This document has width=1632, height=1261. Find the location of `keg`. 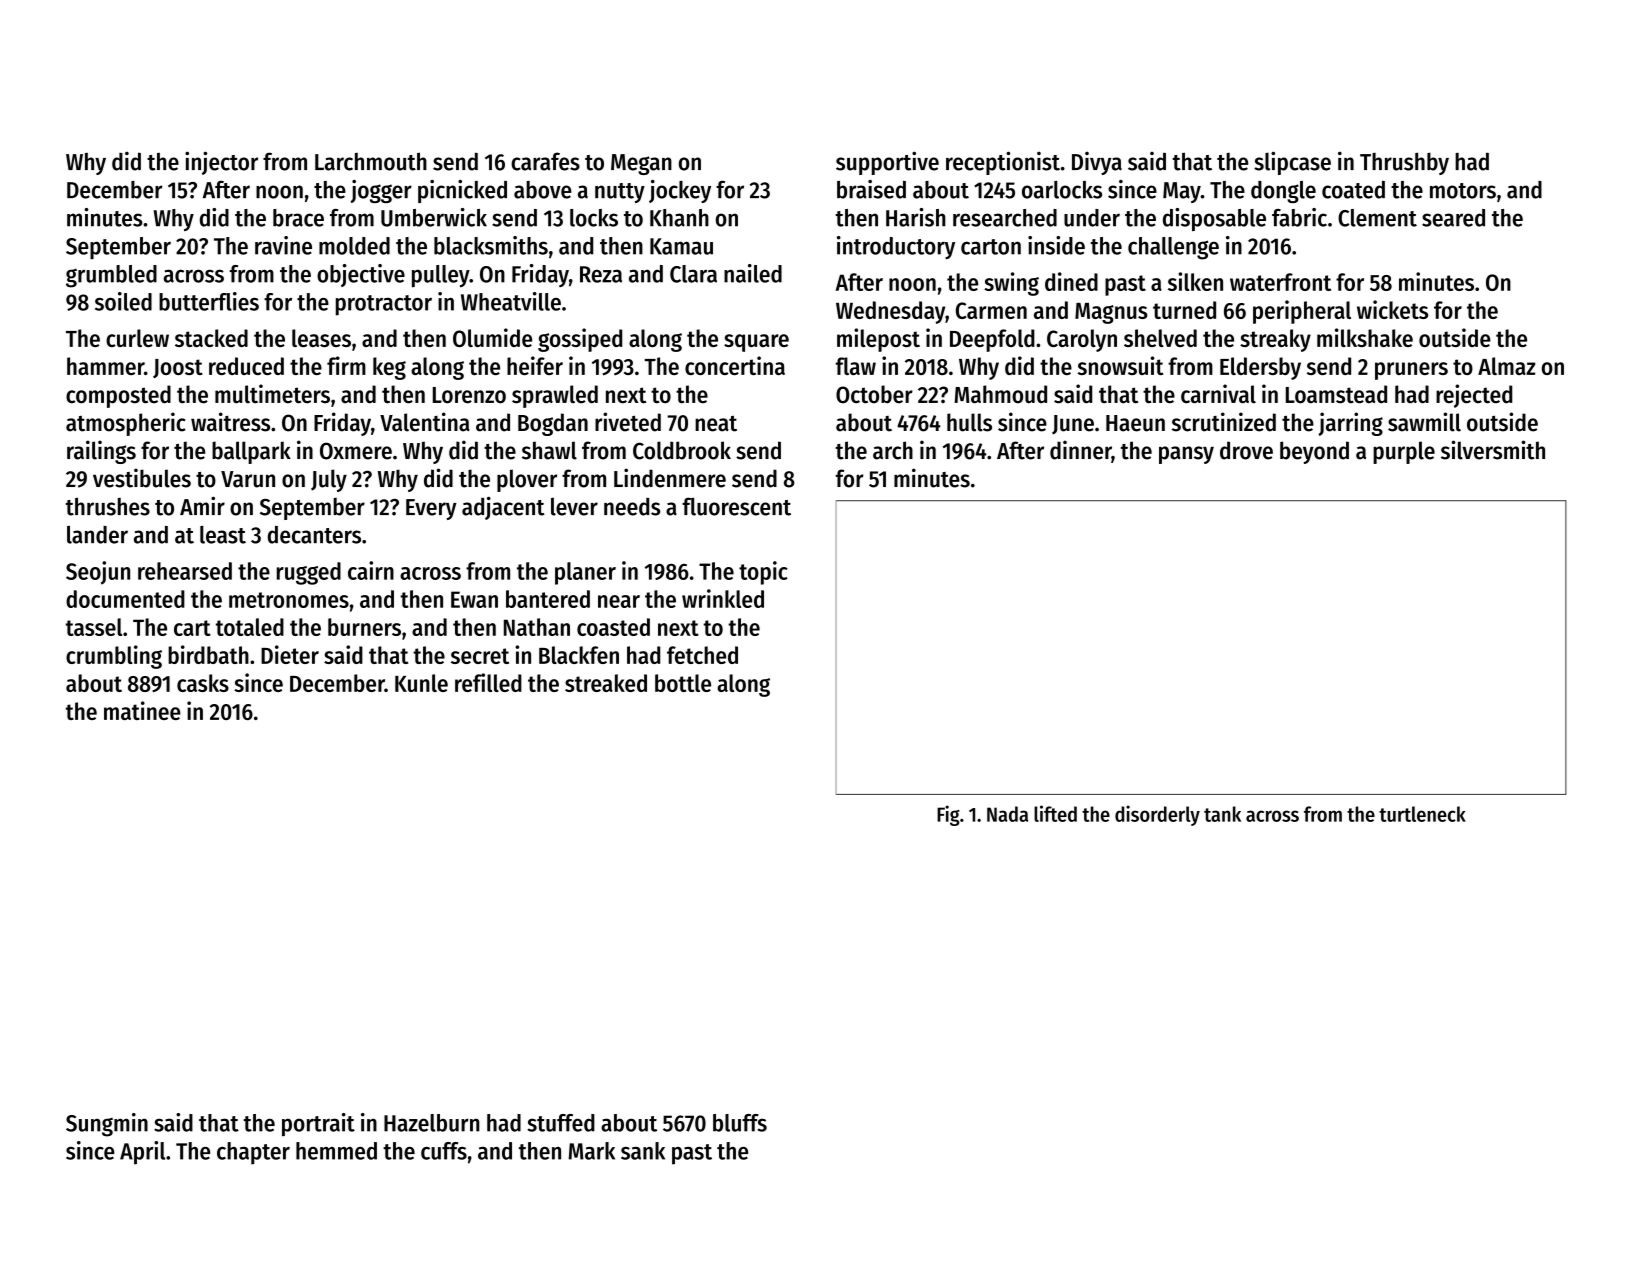

keg is located at coordinates (389, 368).
